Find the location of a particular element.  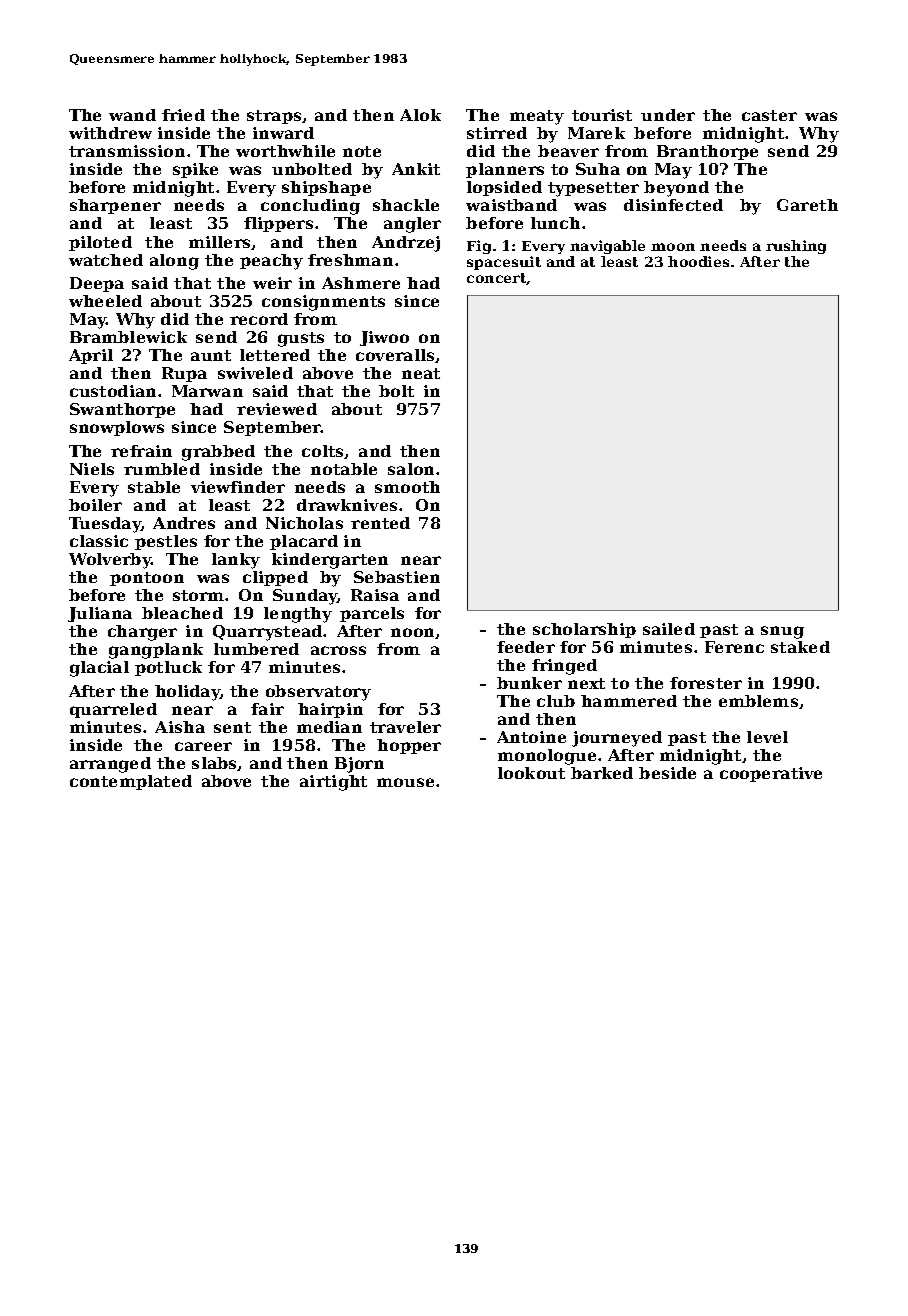

custodian is located at coordinates (113, 391).
